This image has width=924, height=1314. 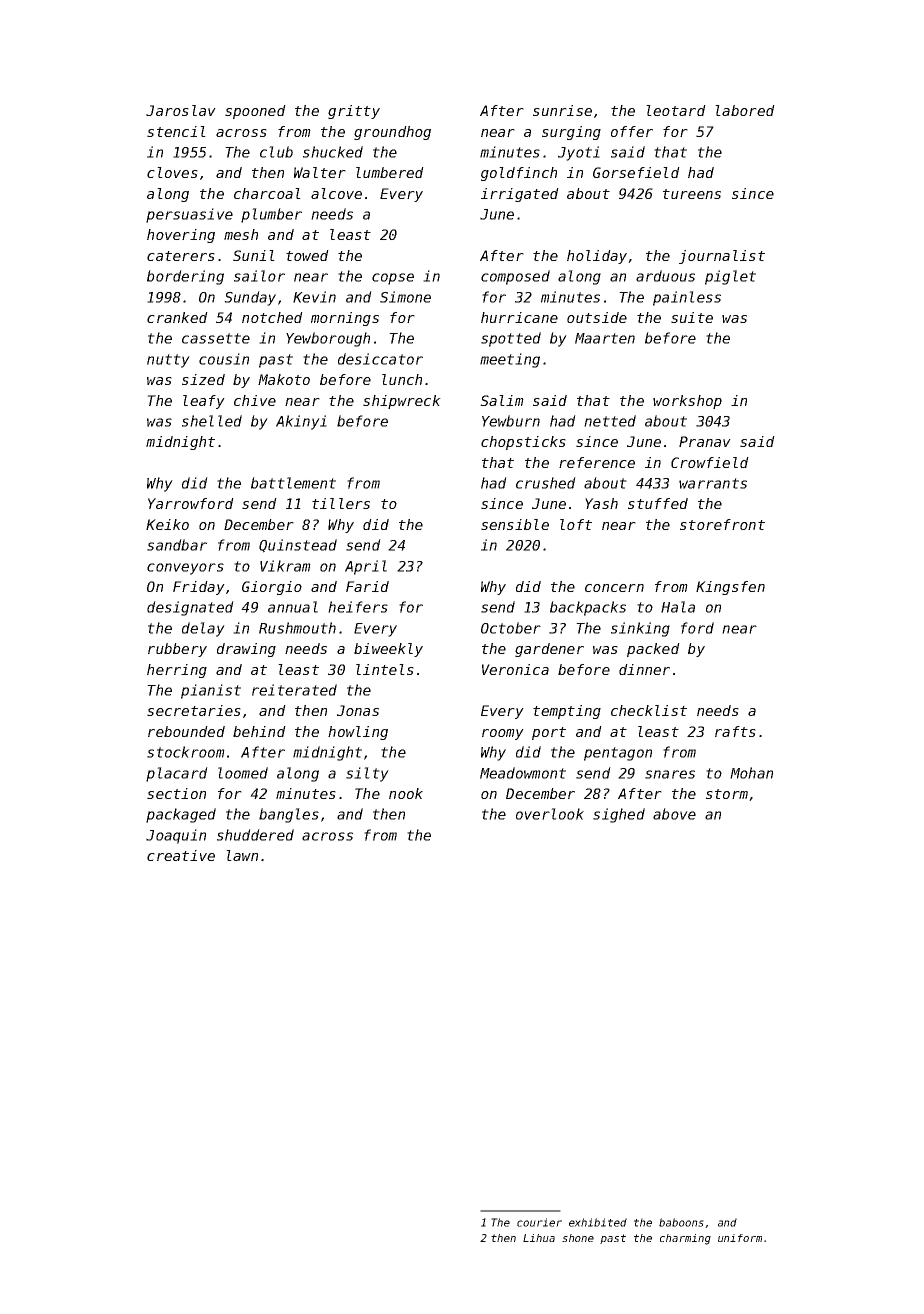 I want to click on Jaroslav, so click(x=181, y=110).
